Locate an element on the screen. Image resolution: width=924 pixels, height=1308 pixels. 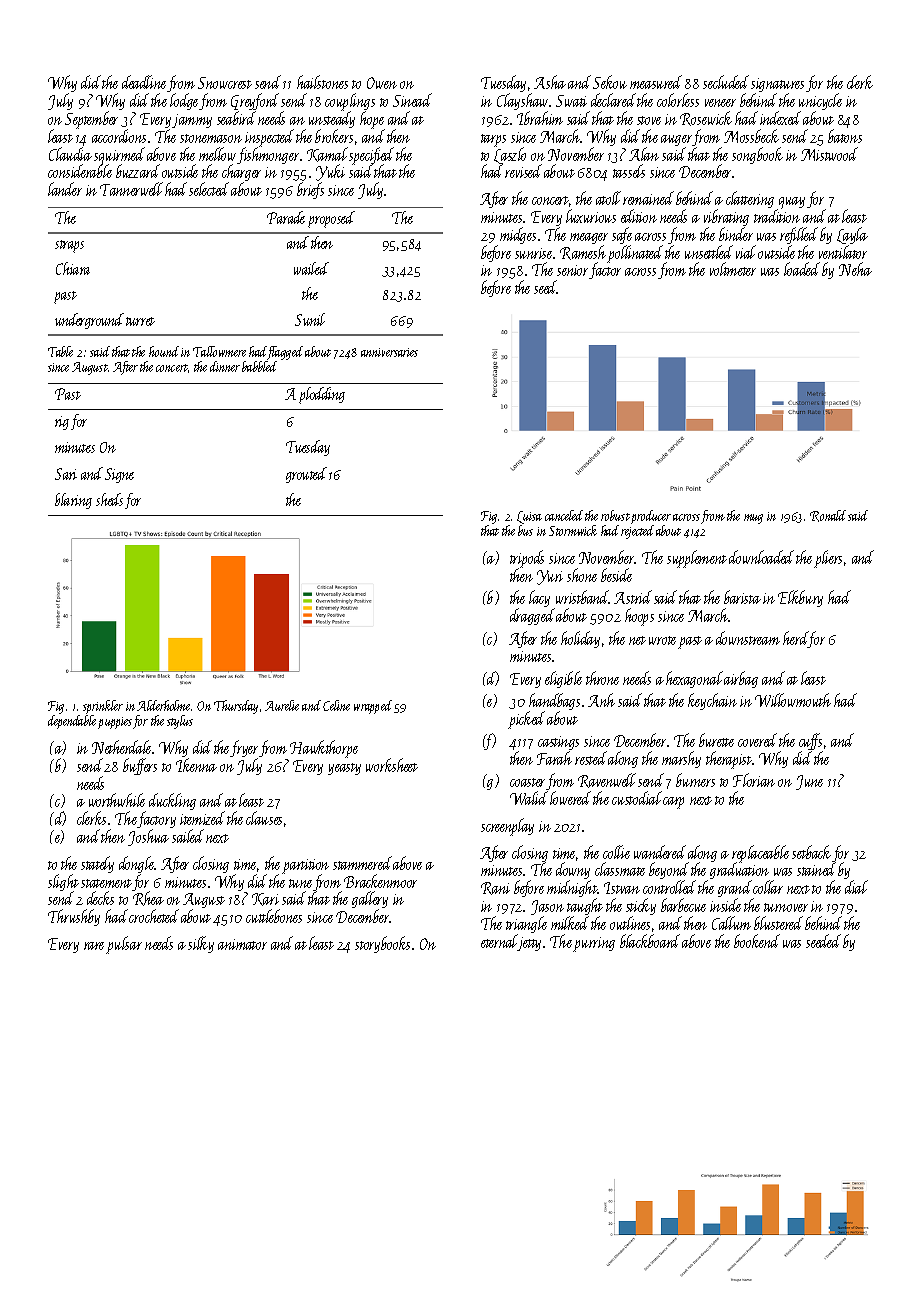
grouted is located at coordinates (306, 475).
